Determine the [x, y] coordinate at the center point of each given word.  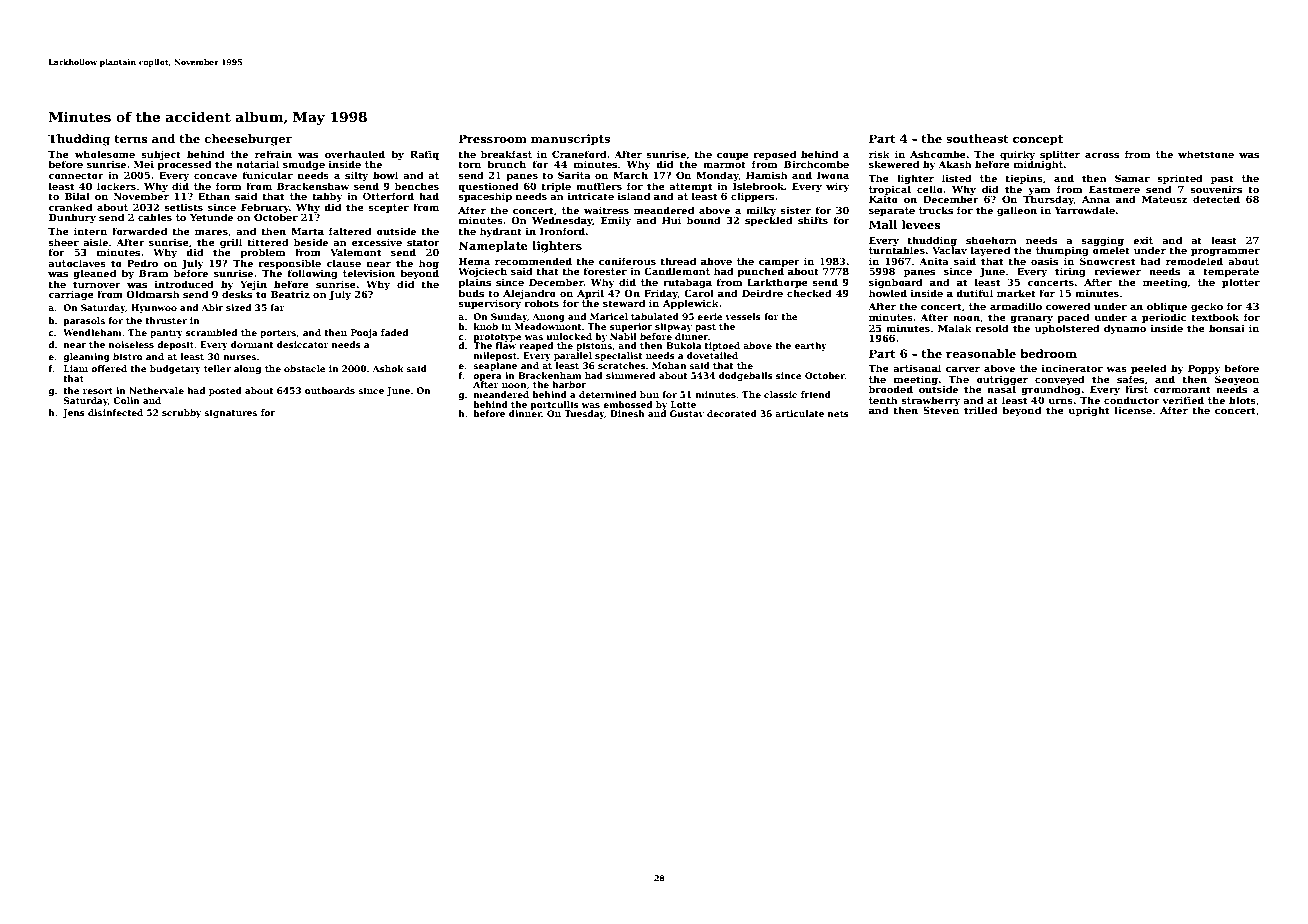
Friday [661, 294]
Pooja [364, 333]
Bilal [77, 196]
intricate [591, 196]
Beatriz [290, 294]
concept [1038, 140]
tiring [1070, 272]
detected [1216, 199]
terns [131, 139]
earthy [811, 346]
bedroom [1048, 353]
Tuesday [584, 414]
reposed [774, 155]
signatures [230, 413]
